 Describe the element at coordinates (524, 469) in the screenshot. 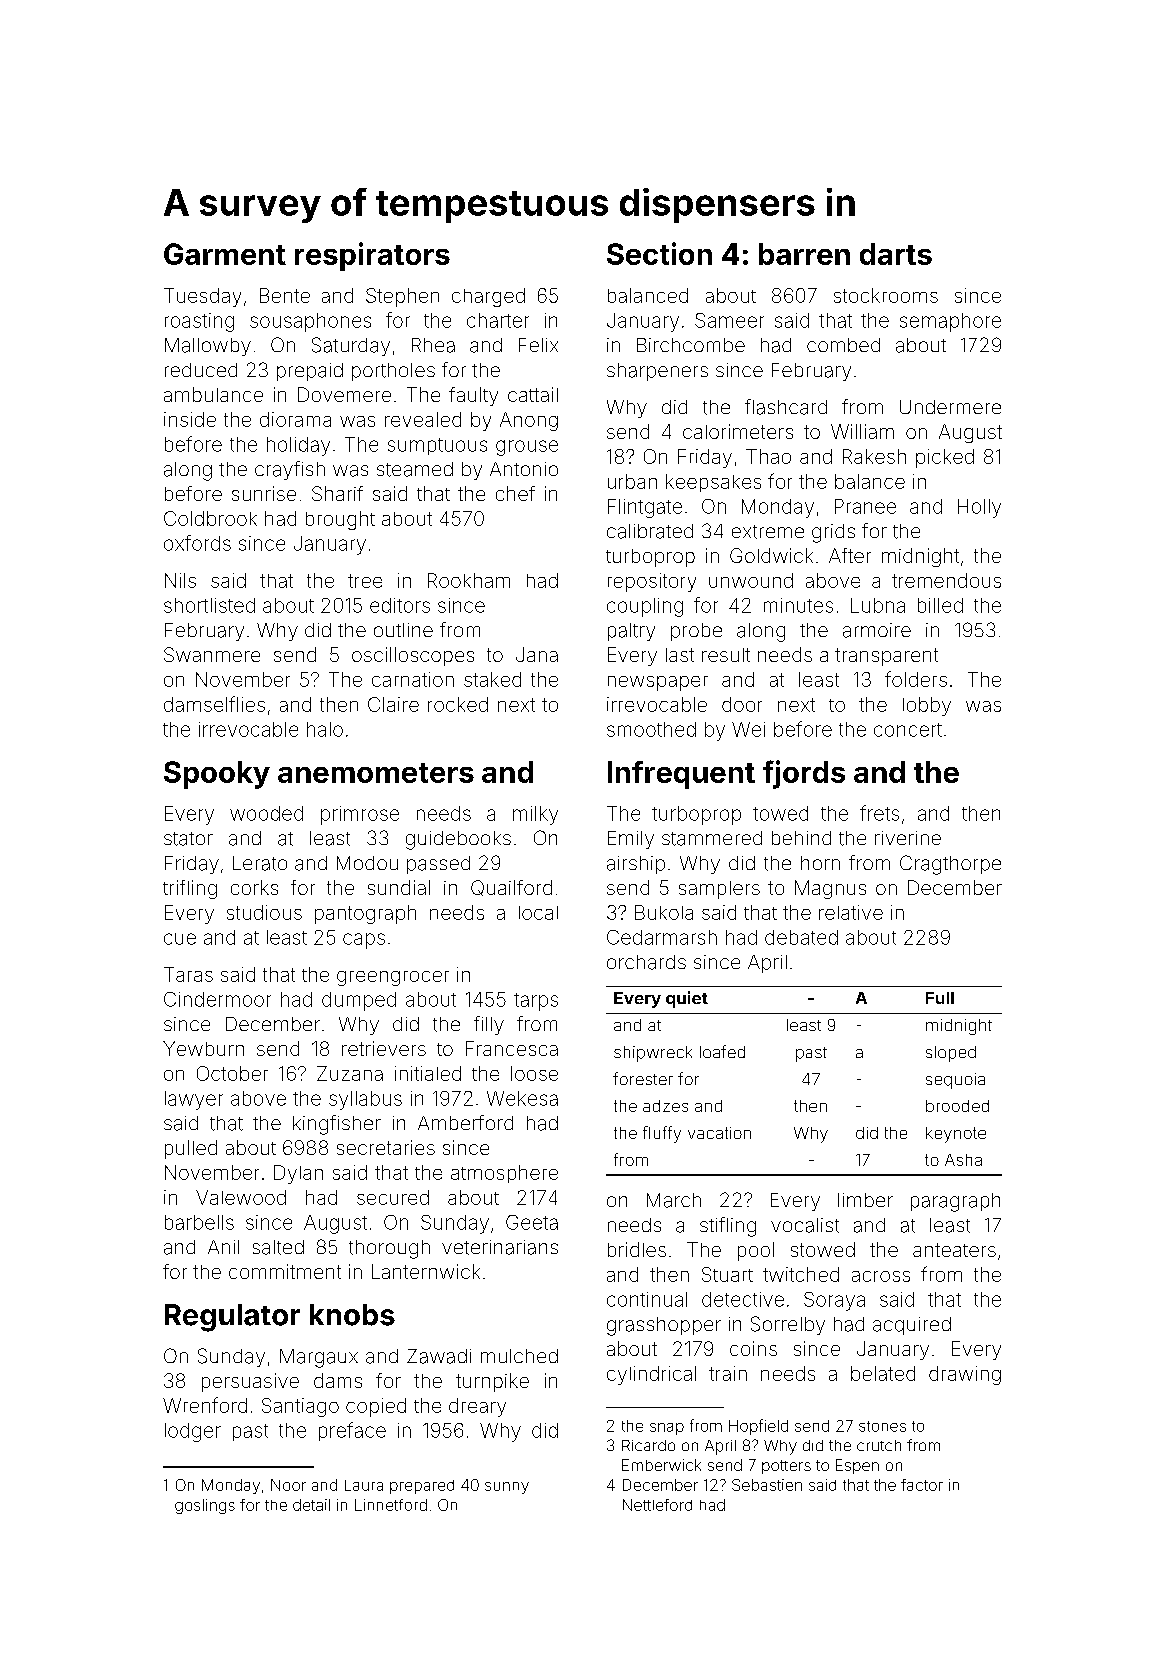

I see `Antonio` at that location.
